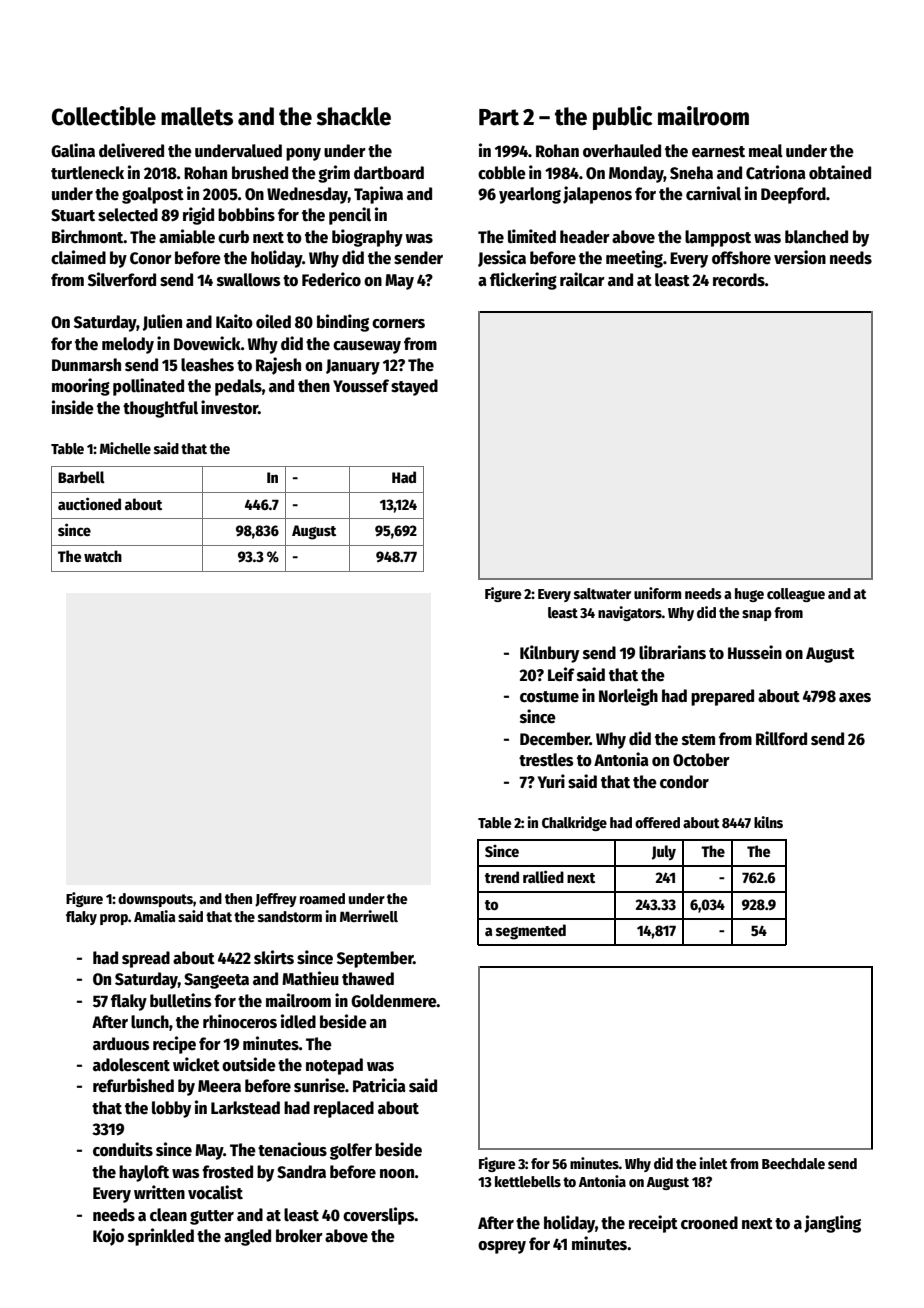 The image size is (924, 1308). I want to click on Merriwell, so click(369, 916).
